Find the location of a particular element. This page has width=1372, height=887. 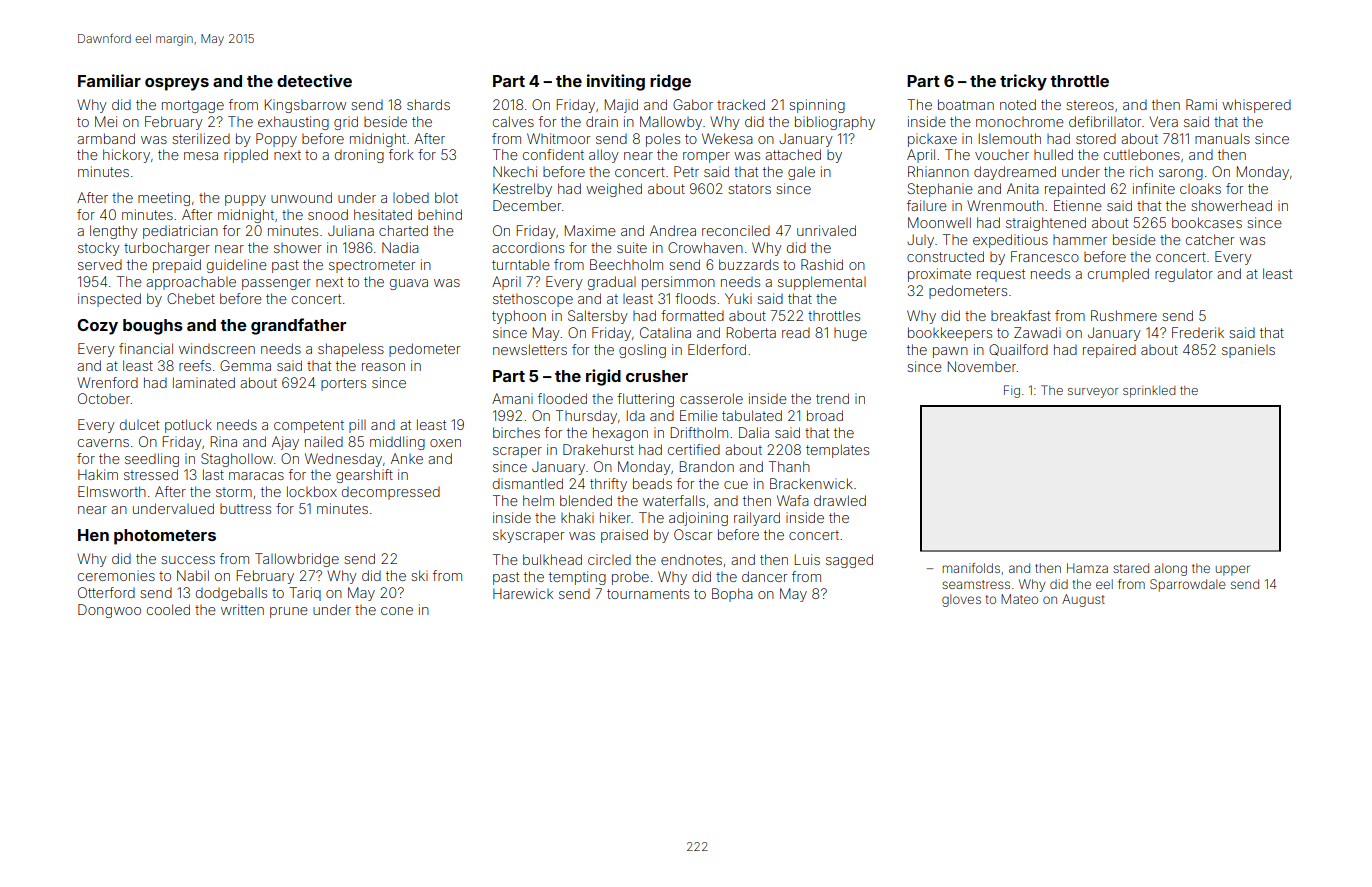

tournaments is located at coordinates (648, 594).
